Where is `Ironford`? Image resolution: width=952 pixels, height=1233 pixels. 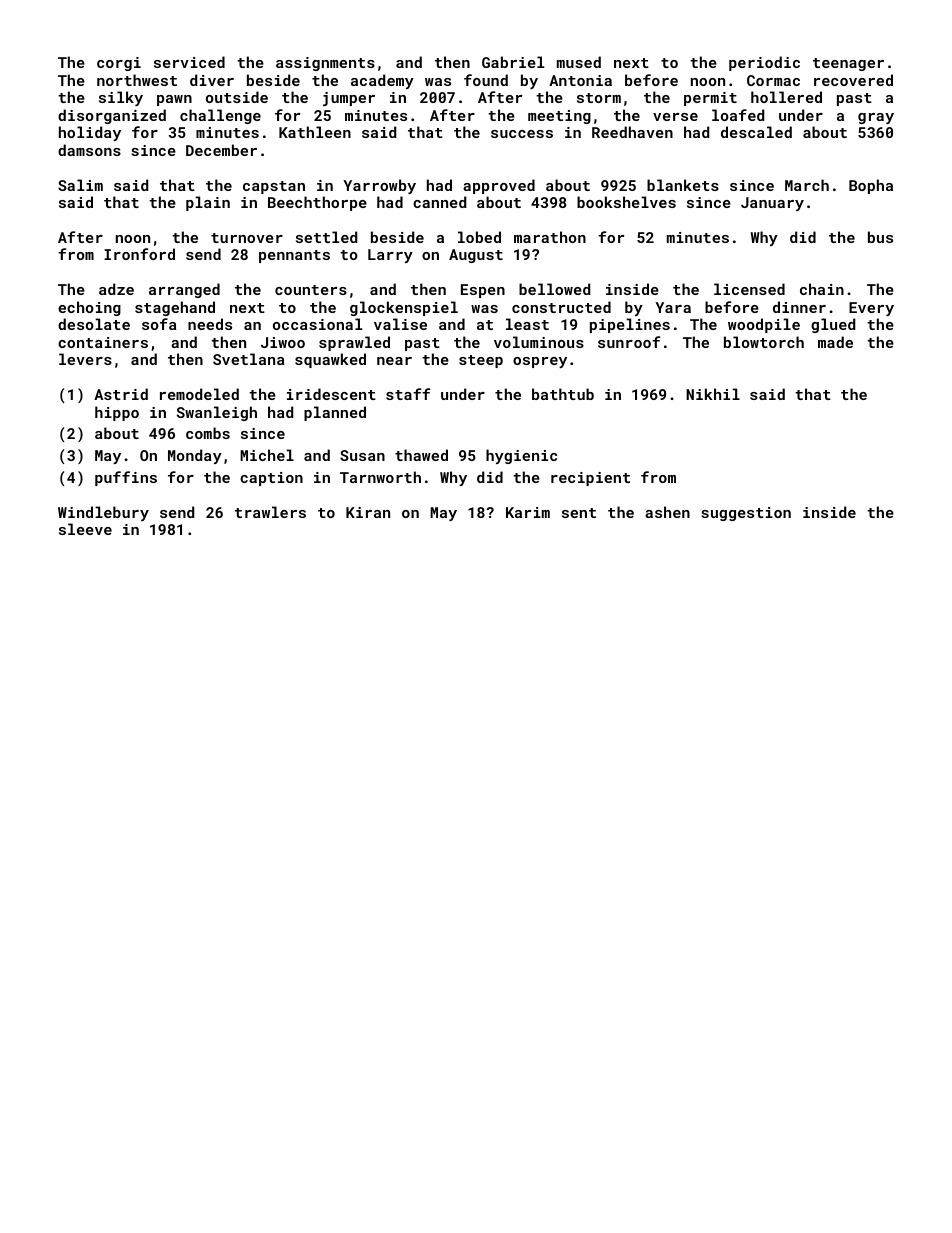
Ironford is located at coordinates (139, 254).
